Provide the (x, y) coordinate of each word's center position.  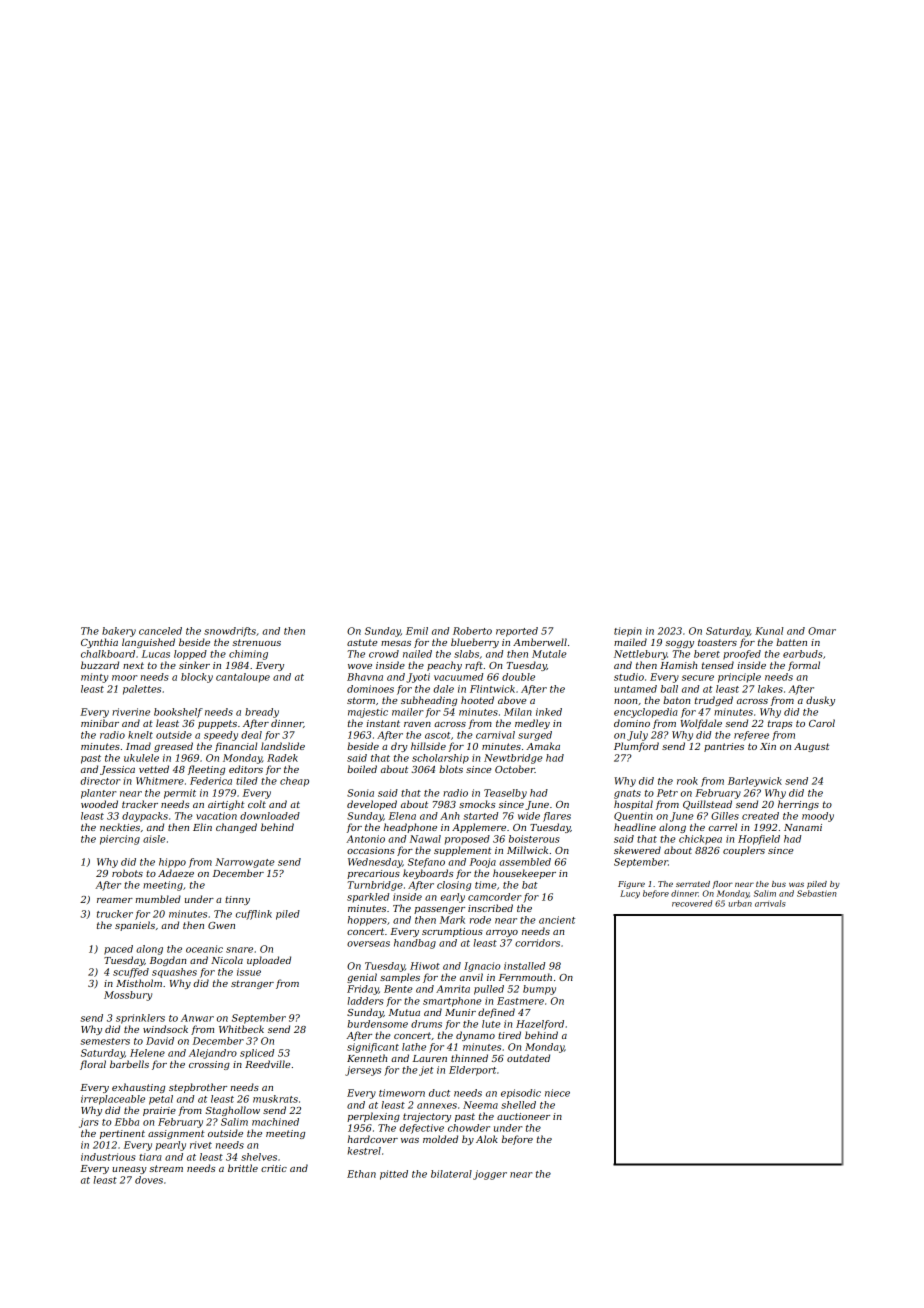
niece (557, 1093)
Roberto (472, 631)
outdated (528, 1058)
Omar (822, 631)
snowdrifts (230, 632)
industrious (108, 1157)
